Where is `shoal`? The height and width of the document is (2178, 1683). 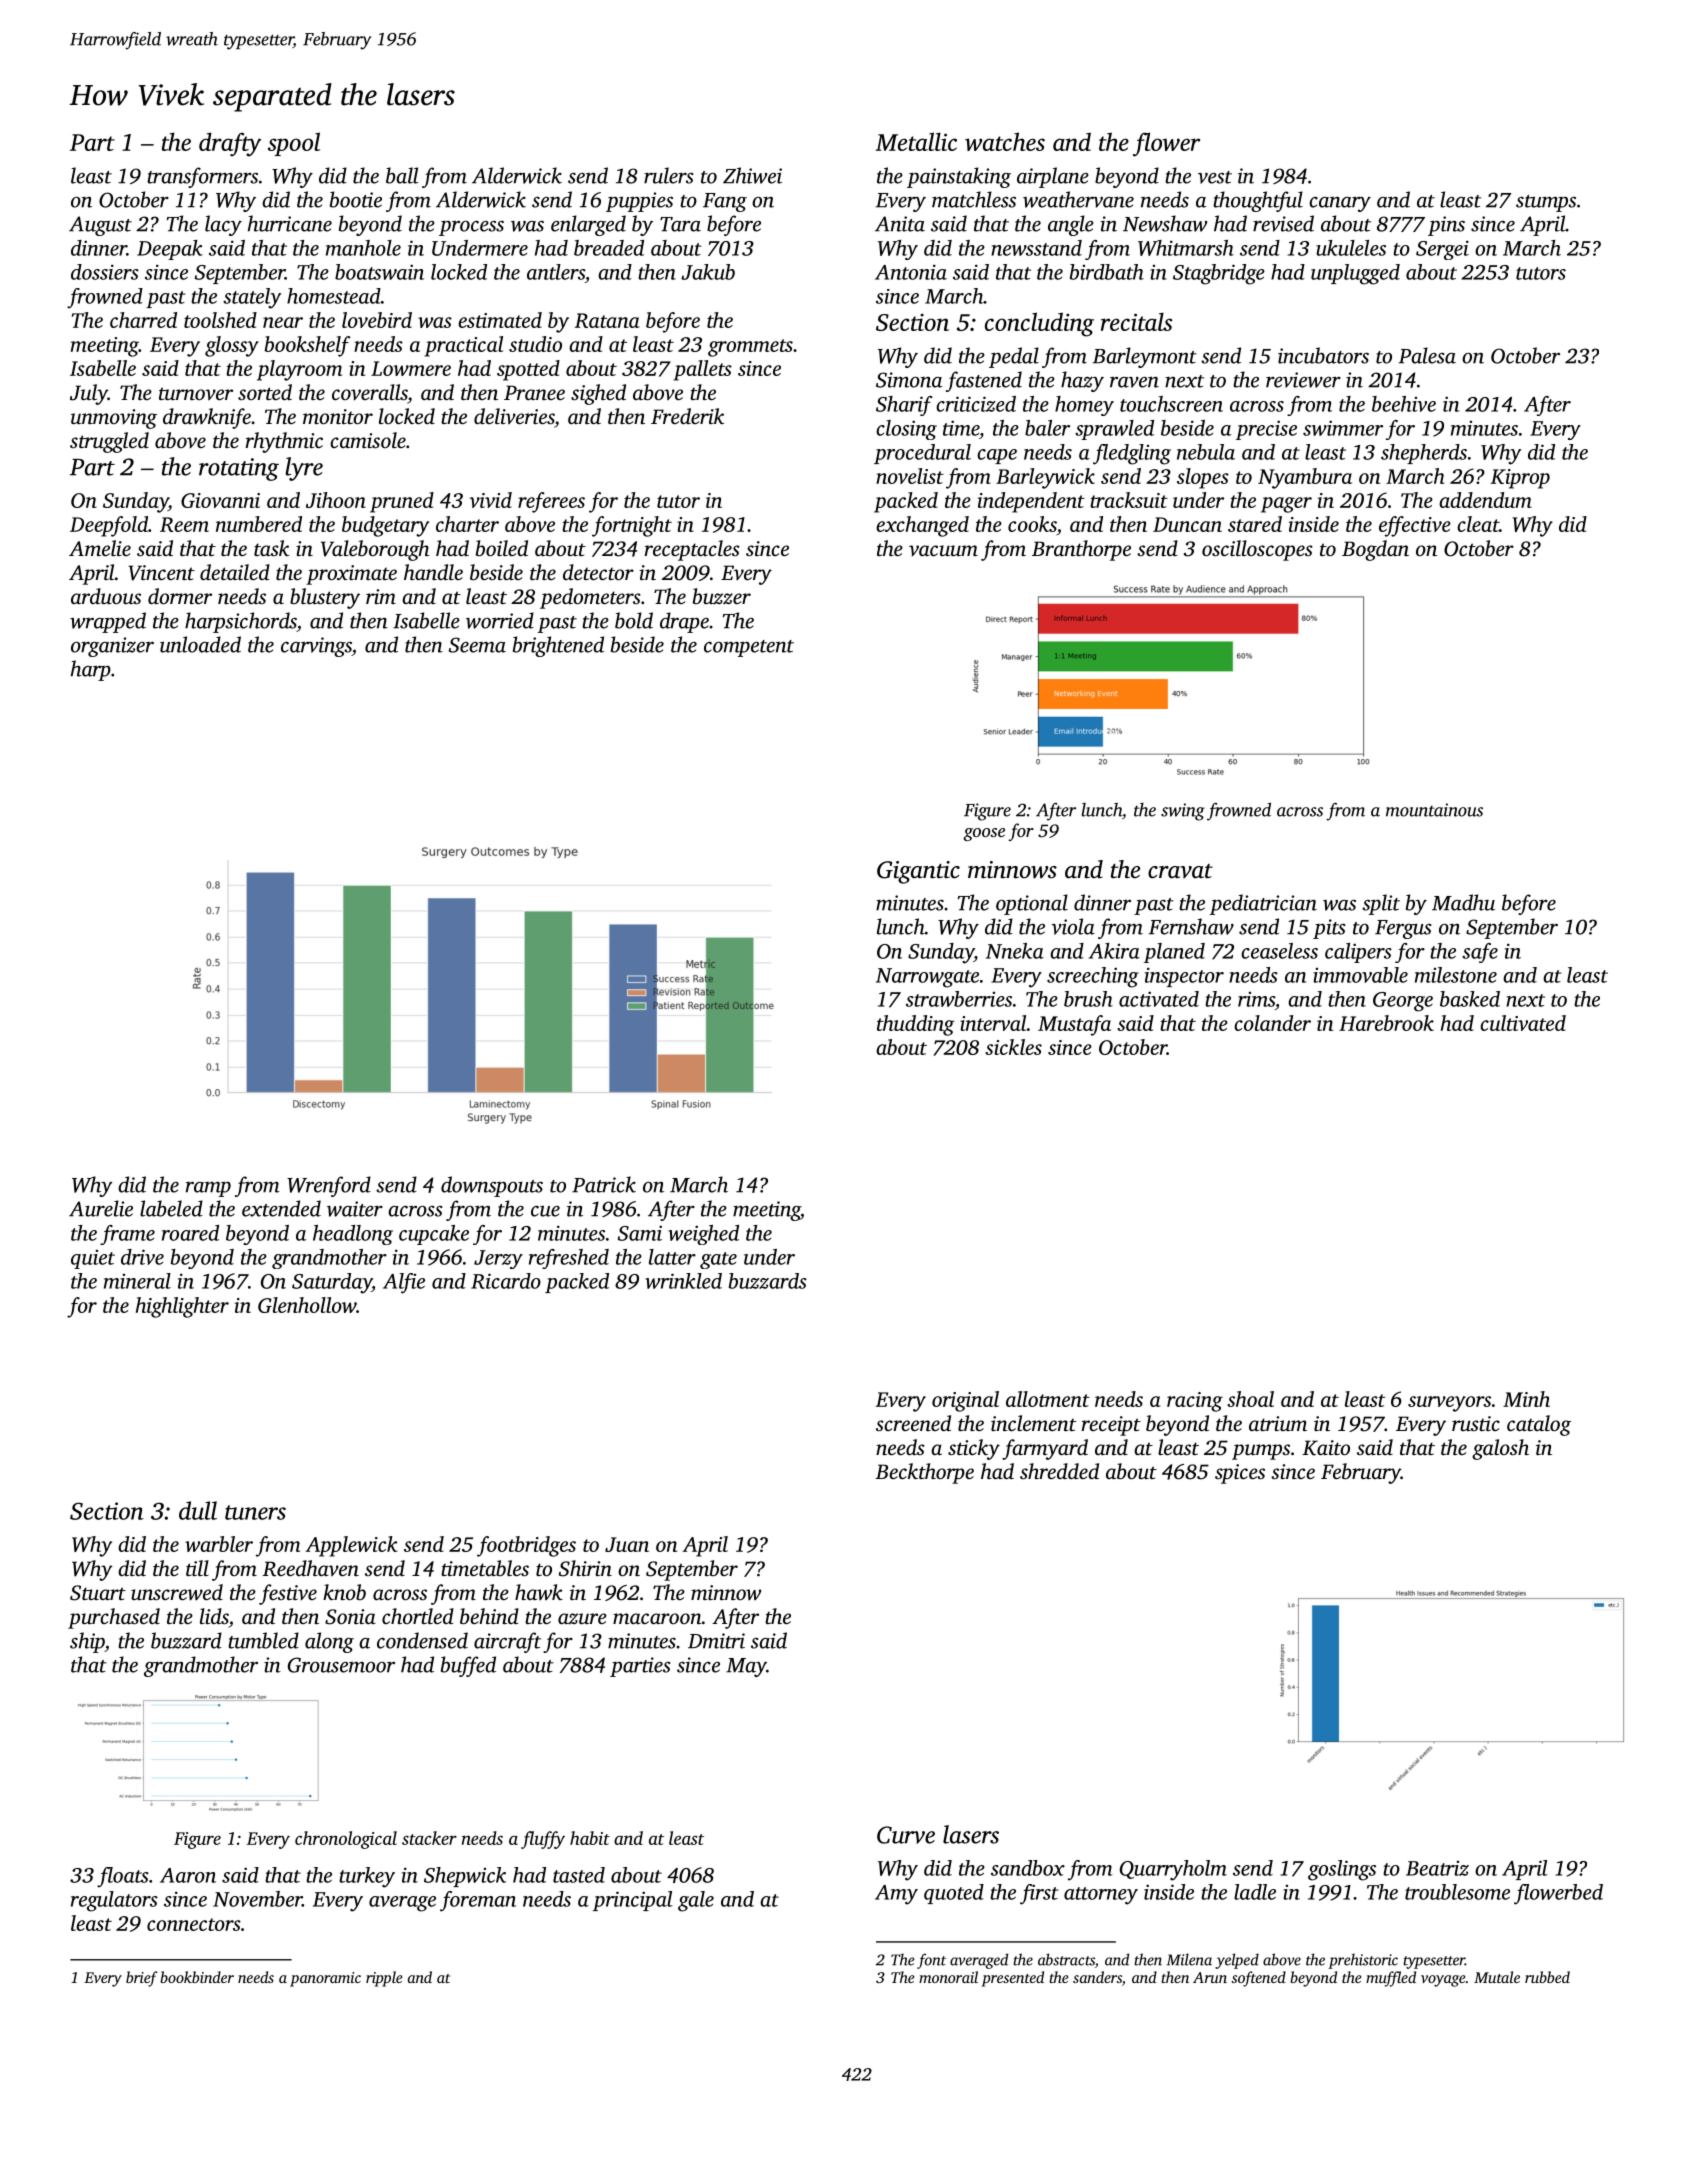
shoal is located at coordinates (1250, 1399).
